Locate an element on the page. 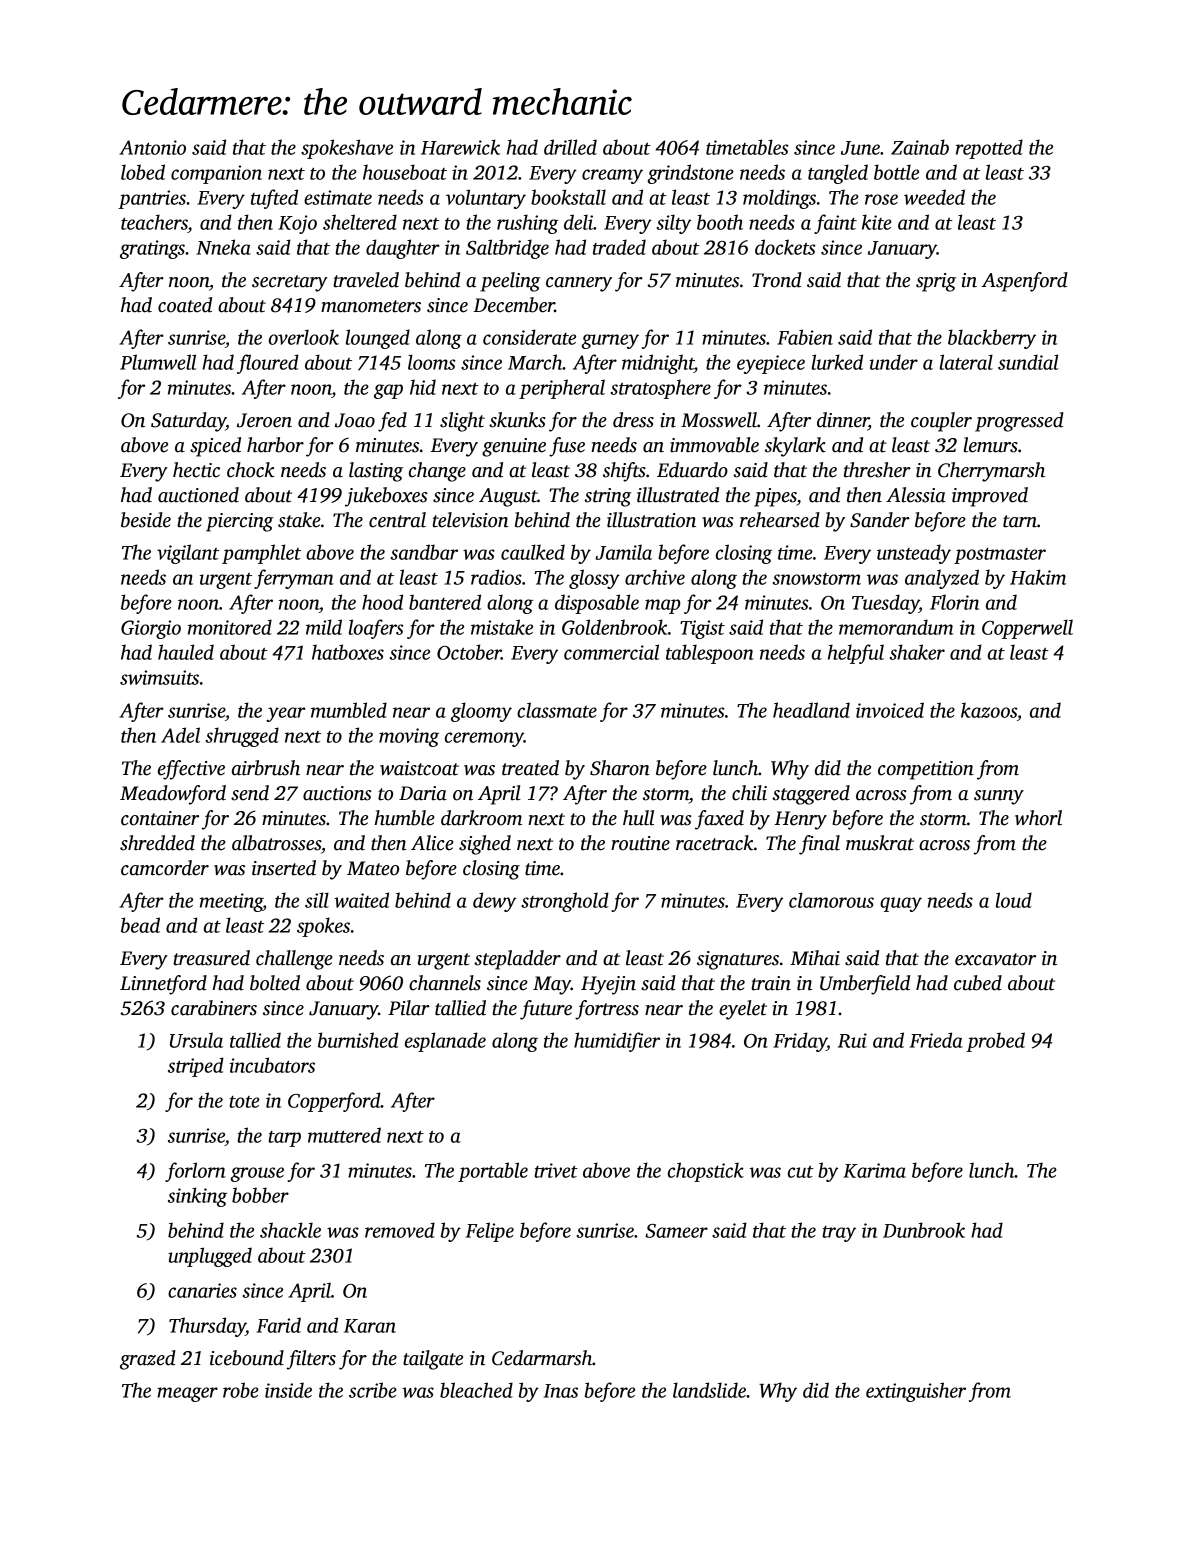 This page has height=1546, width=1195. Harewick is located at coordinates (460, 147).
